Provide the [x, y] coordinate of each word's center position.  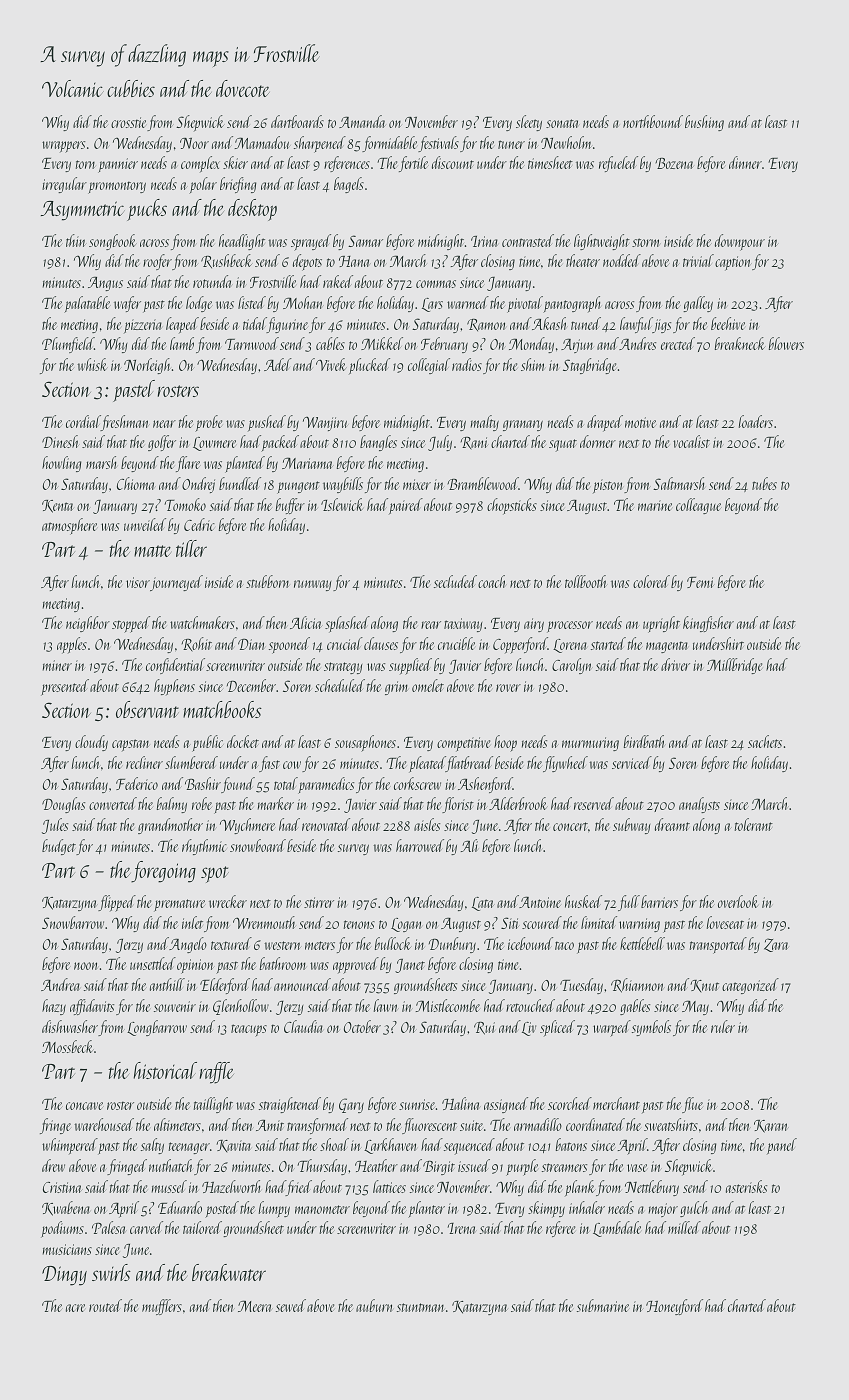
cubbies [131, 88]
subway [631, 826]
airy [534, 625]
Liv [529, 1029]
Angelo [188, 945]
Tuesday [581, 986]
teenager [189, 1148]
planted [245, 464]
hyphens [174, 687]
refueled [618, 164]
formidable [389, 144]
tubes [764, 483]
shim [532, 364]
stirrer [319, 902]
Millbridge [734, 666]
